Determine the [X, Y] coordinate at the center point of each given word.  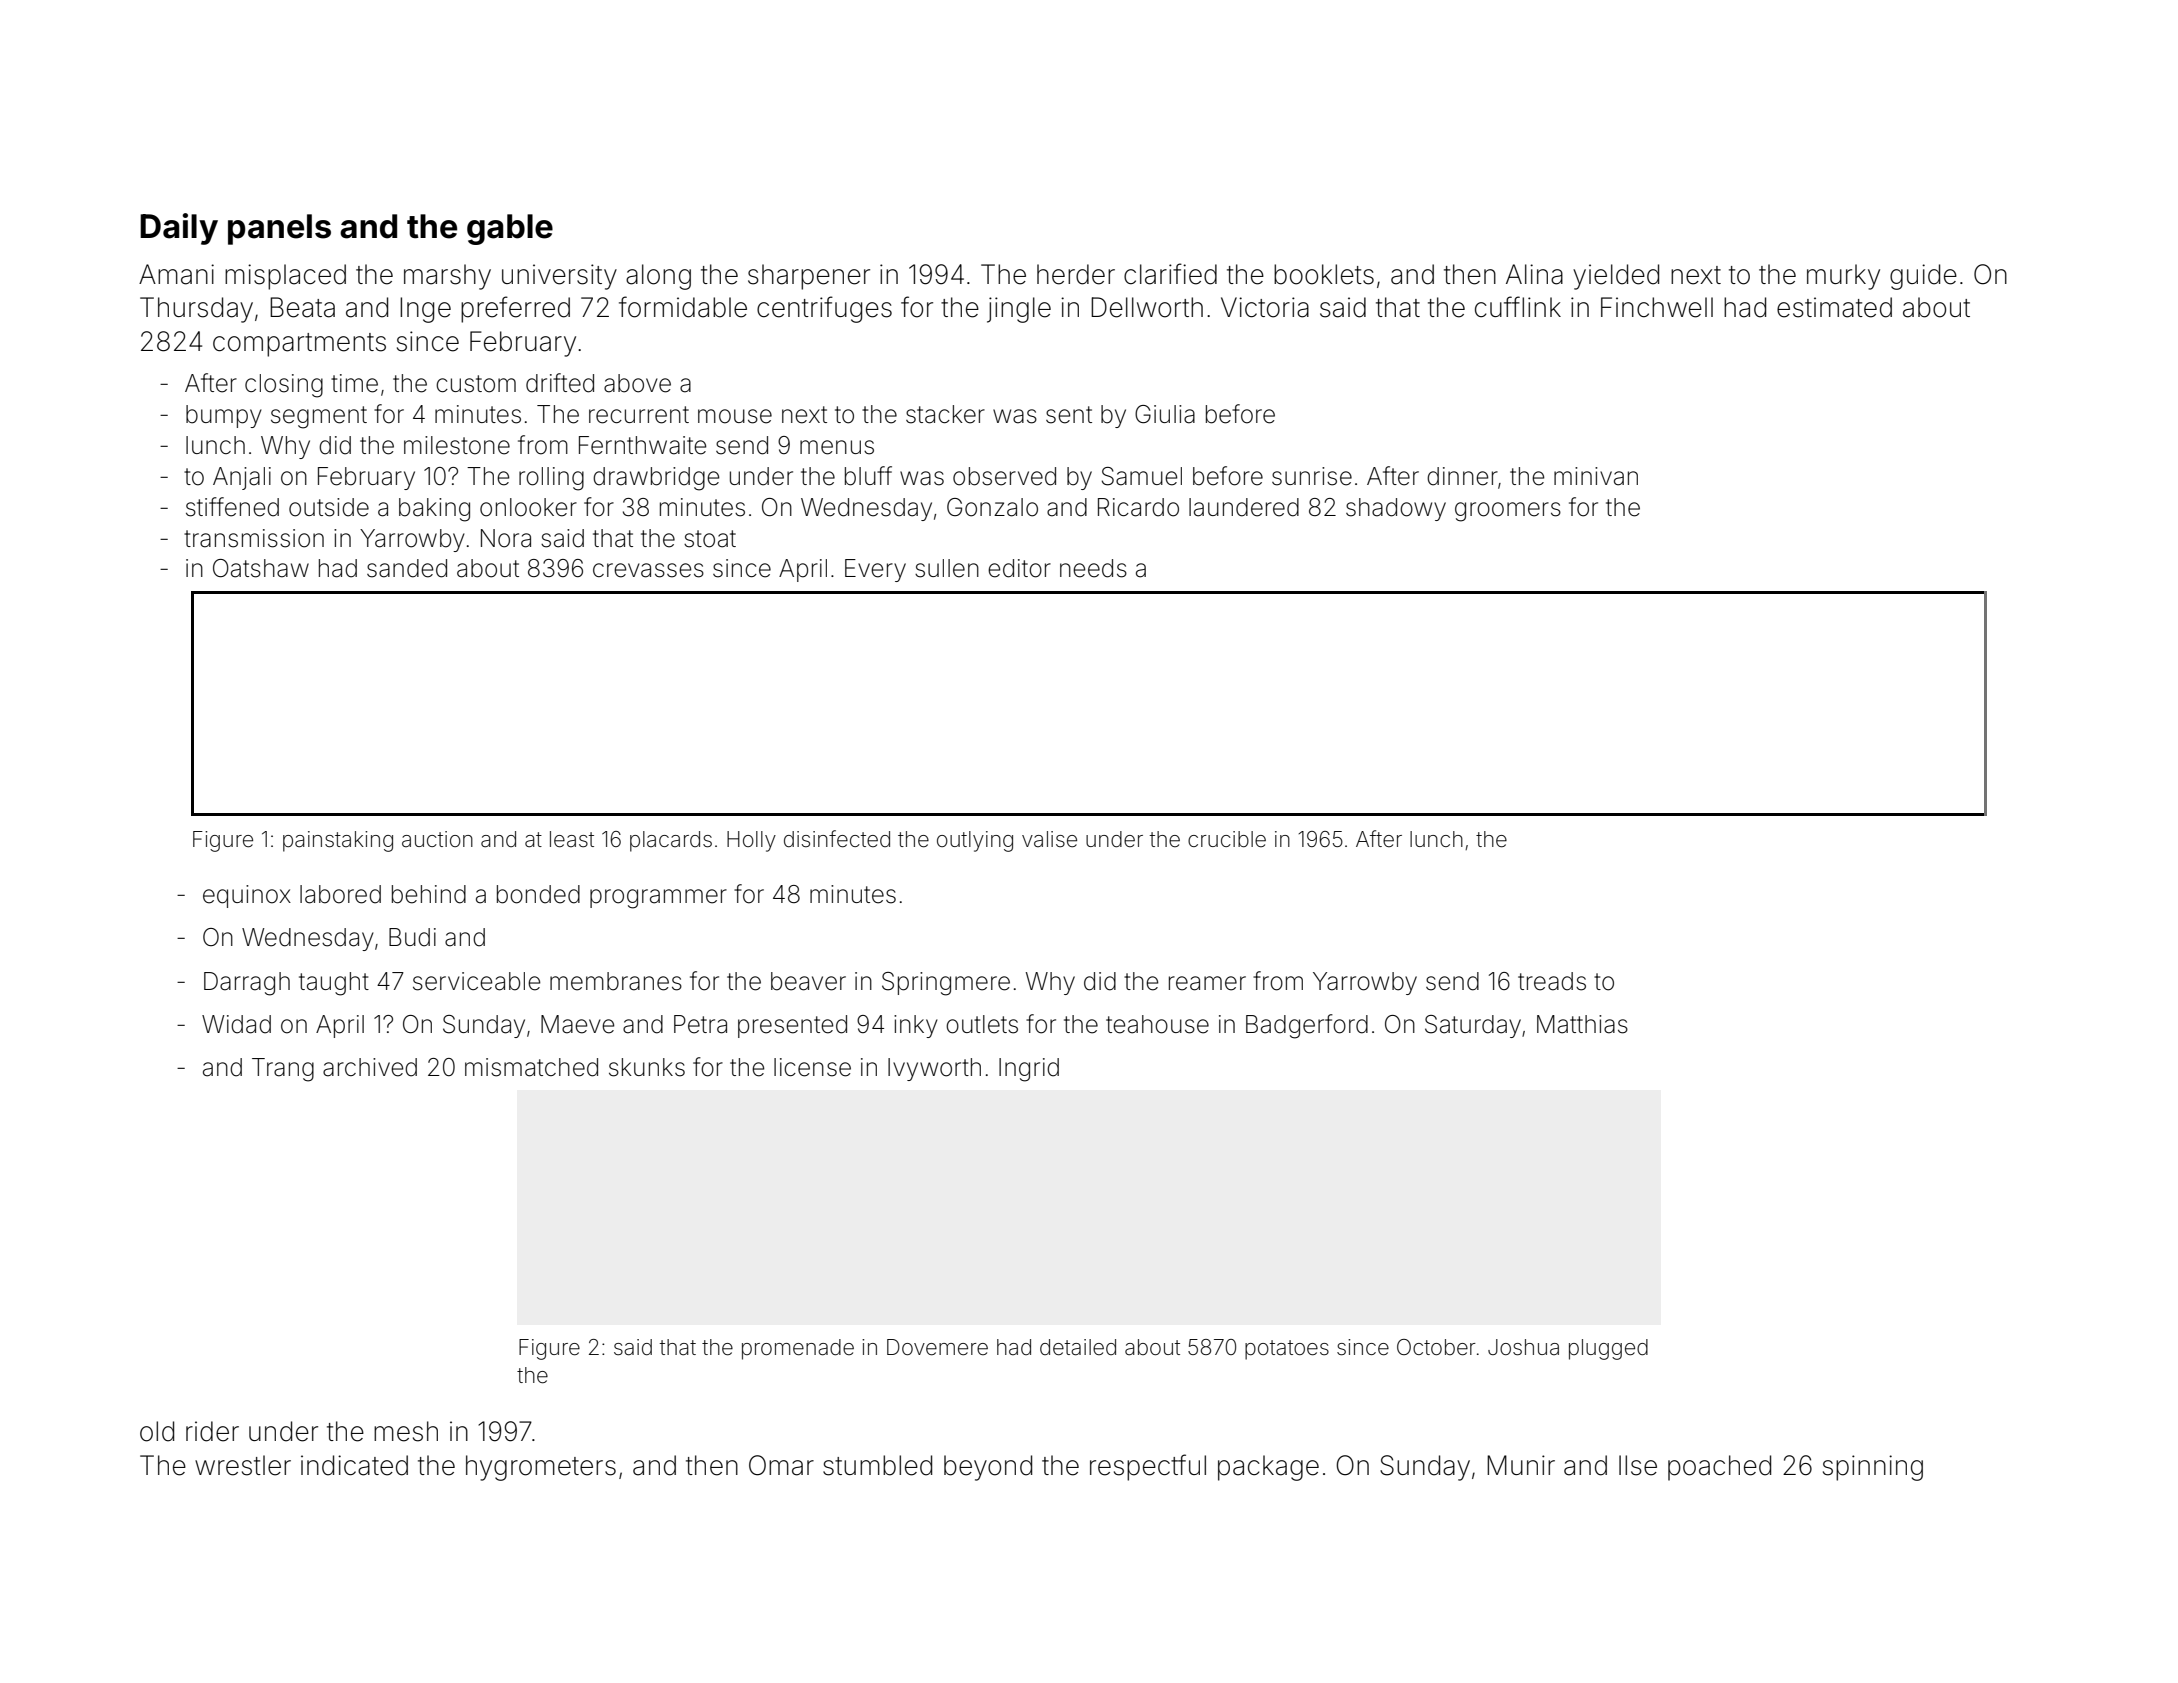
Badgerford [1307, 1026]
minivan [1596, 476]
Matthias [1582, 1024]
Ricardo [1138, 507]
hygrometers [541, 1468]
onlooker [528, 507]
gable [510, 229]
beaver [808, 981]
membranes [616, 981]
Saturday [1473, 1026]
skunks [647, 1067]
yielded [1616, 277]
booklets [1324, 274]
